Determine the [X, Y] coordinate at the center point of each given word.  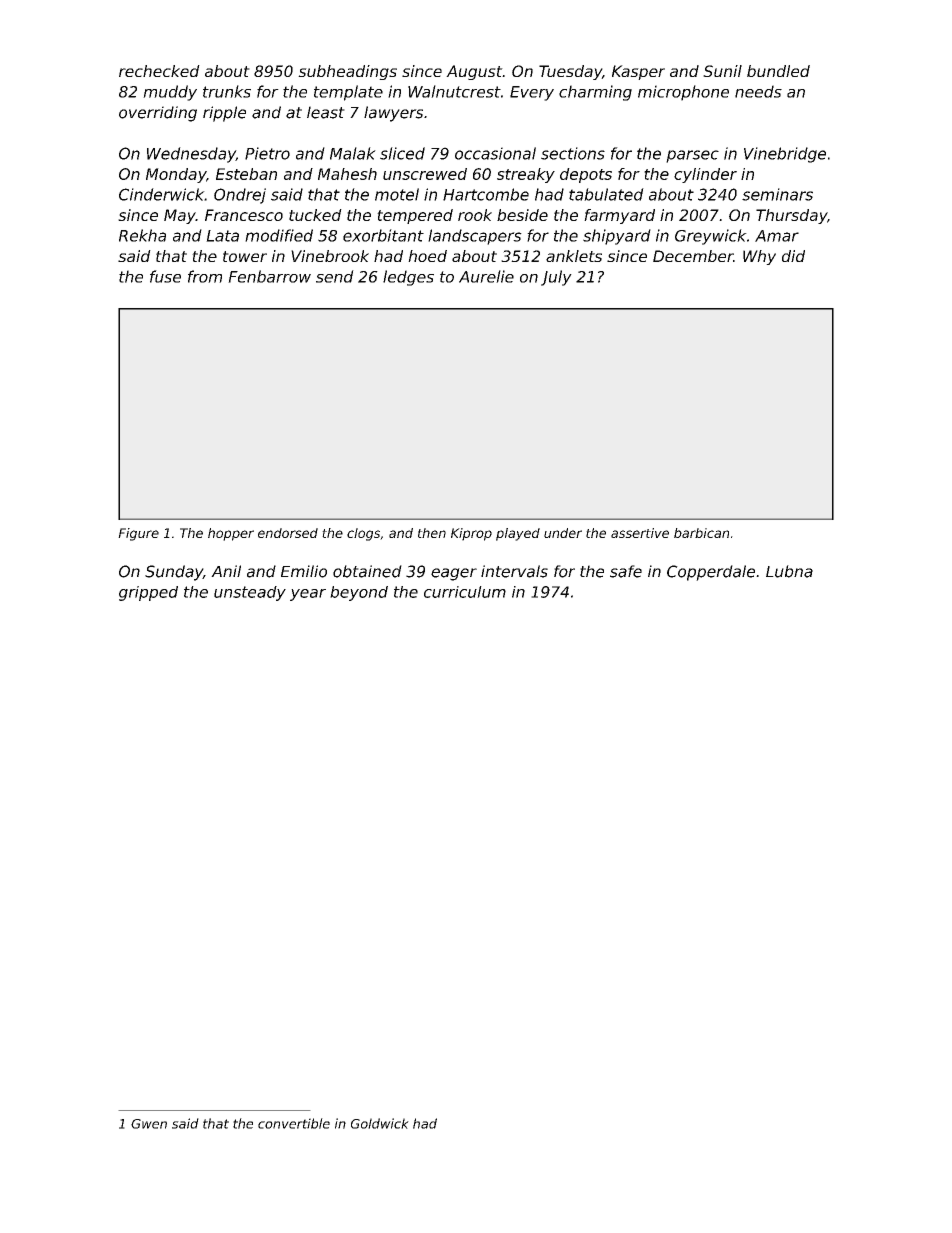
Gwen [149, 1124]
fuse [165, 276]
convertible [294, 1123]
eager [454, 574]
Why [759, 257]
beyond [359, 593]
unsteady [250, 593]
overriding [158, 114]
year [308, 595]
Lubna [789, 571]
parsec [692, 156]
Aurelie [486, 276]
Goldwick [380, 1123]
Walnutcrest [454, 91]
